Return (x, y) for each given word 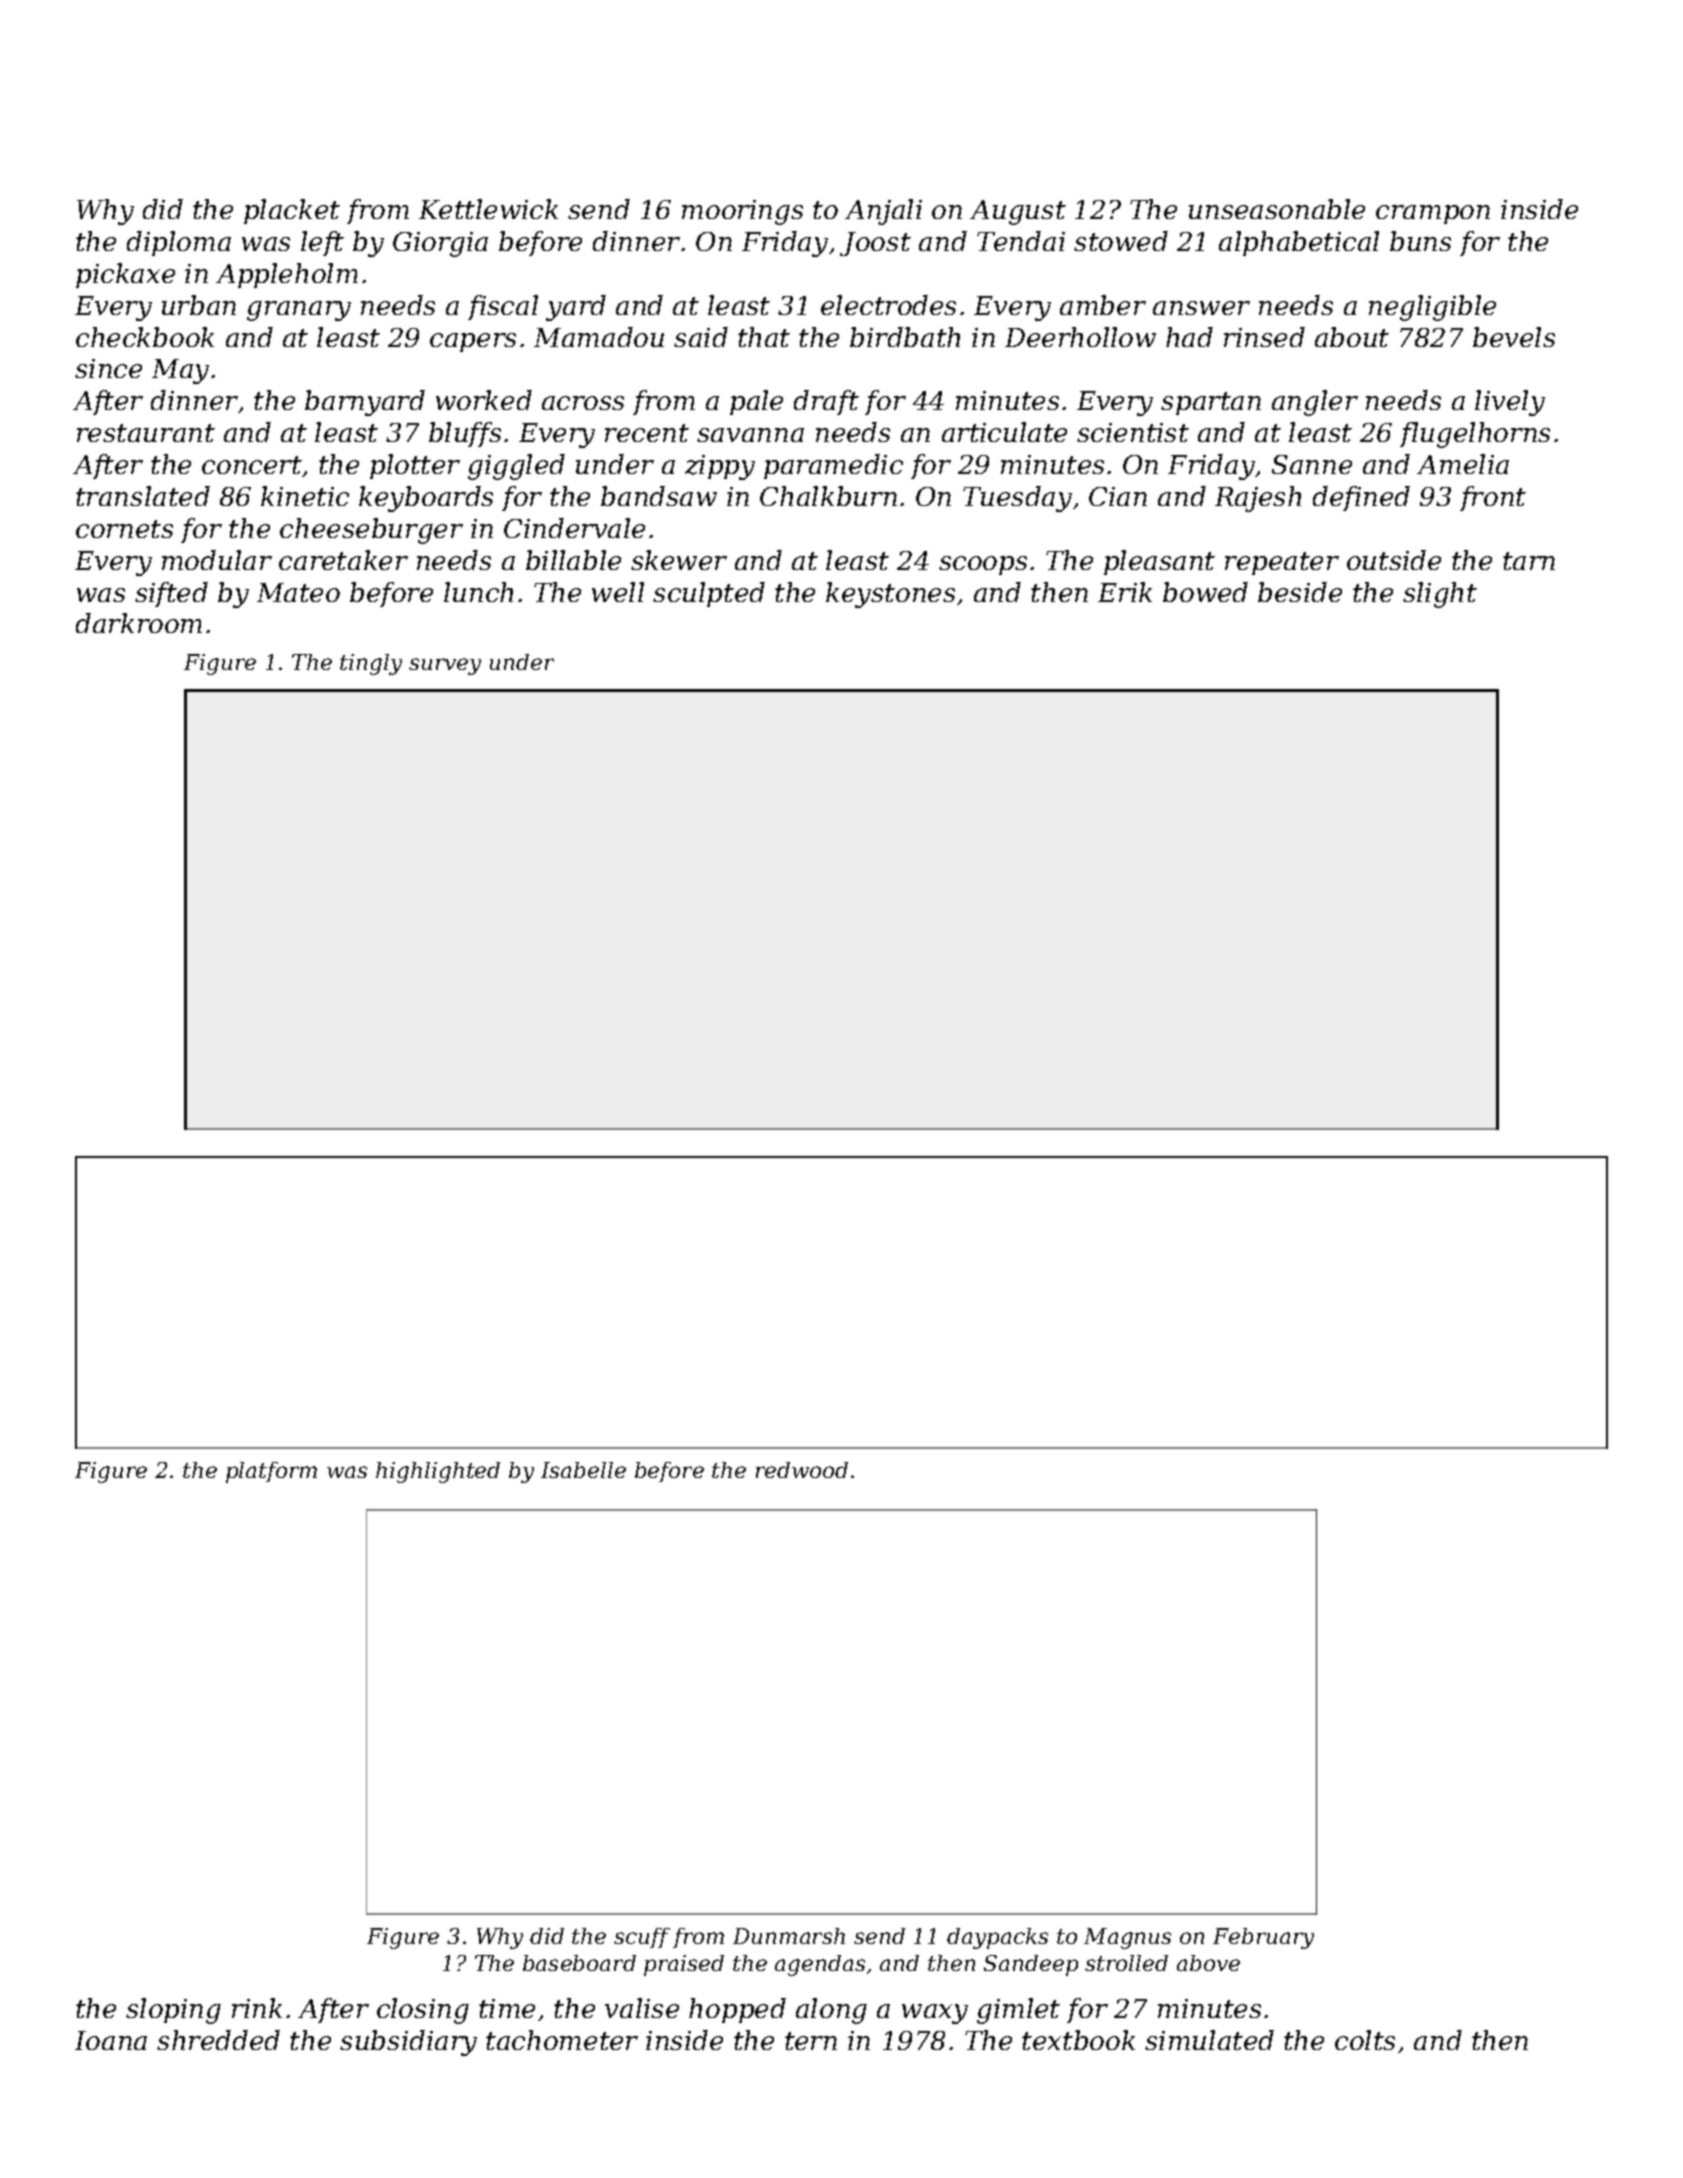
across (583, 403)
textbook (1078, 2040)
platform (271, 1472)
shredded (218, 2040)
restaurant (146, 433)
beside (1300, 592)
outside (1394, 560)
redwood (802, 1470)
